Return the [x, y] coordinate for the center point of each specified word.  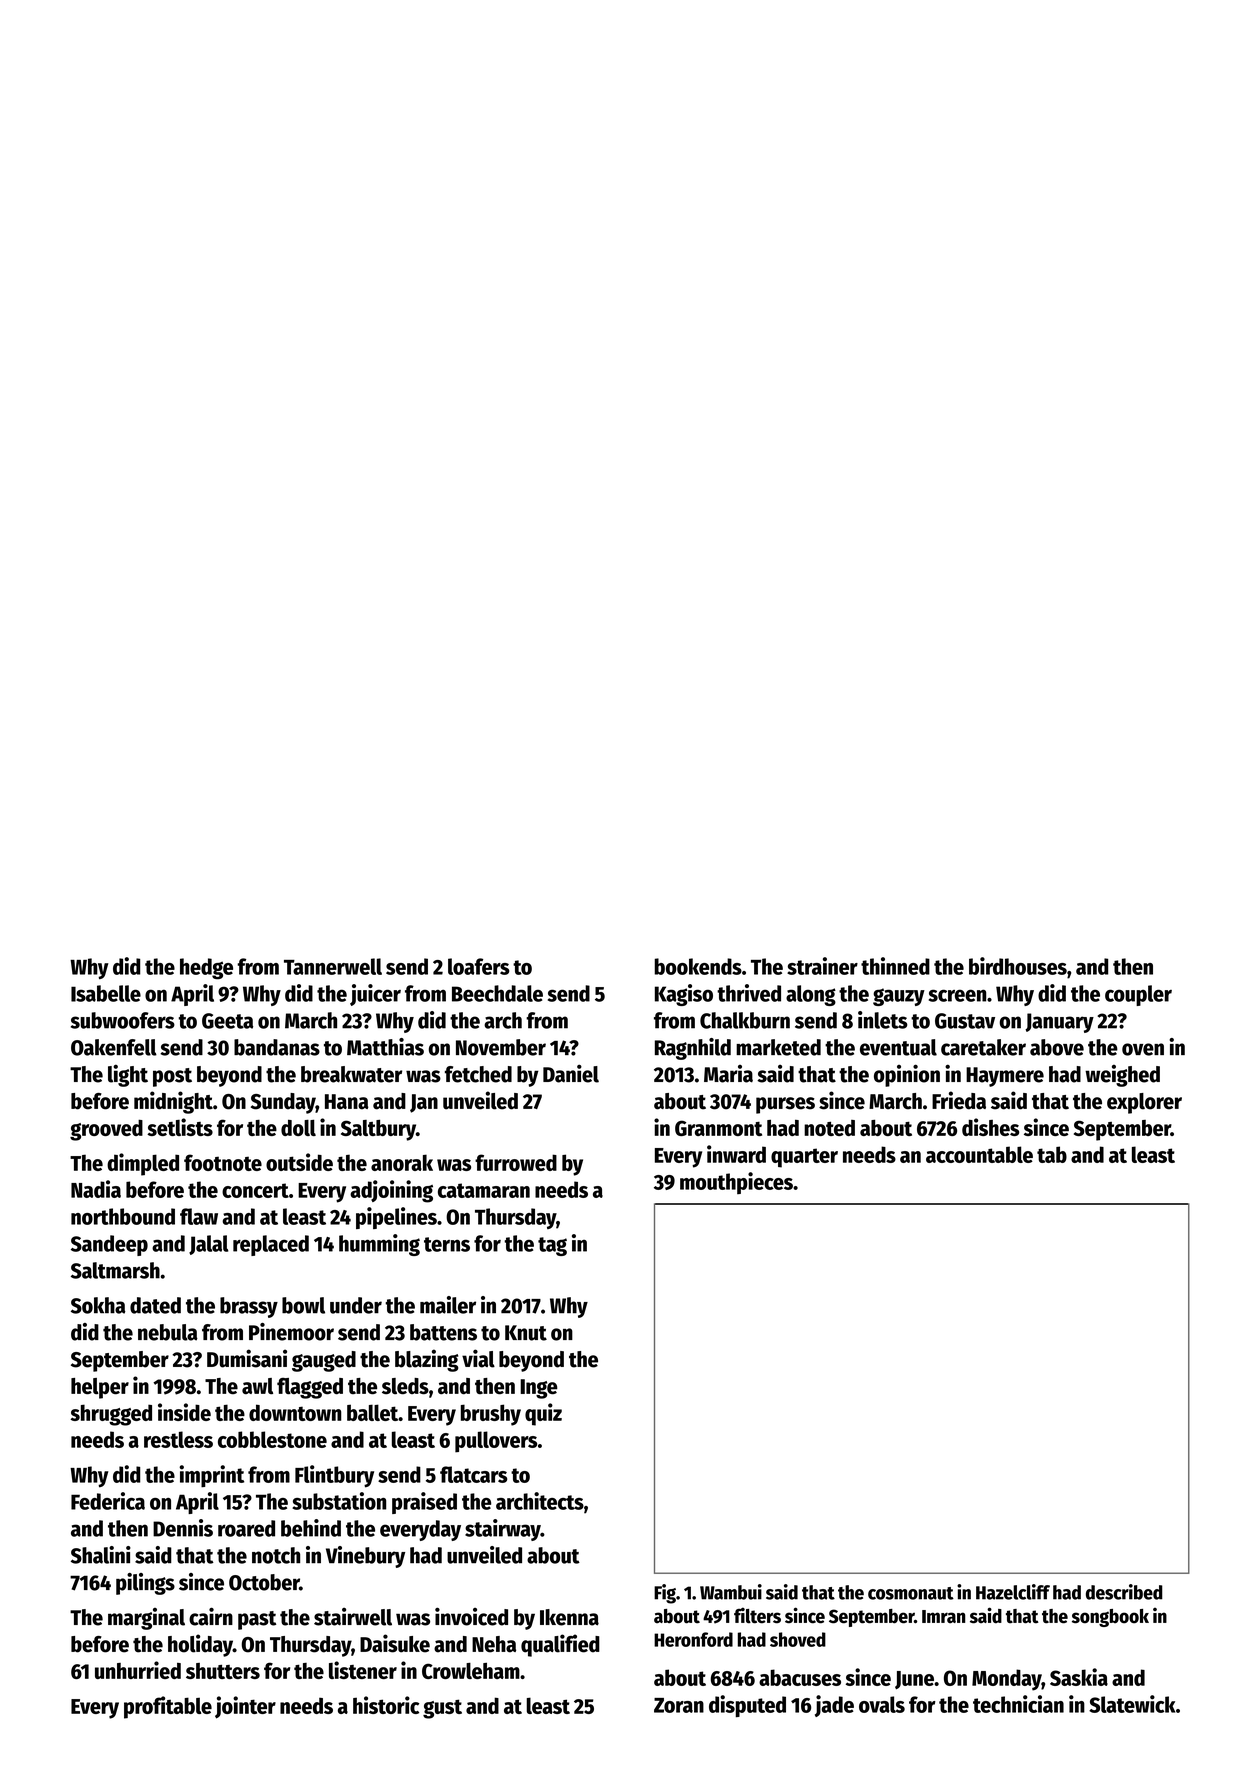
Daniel [571, 1073]
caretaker [983, 1047]
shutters [223, 1671]
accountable [979, 1154]
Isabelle [106, 993]
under [356, 1305]
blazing [427, 1360]
